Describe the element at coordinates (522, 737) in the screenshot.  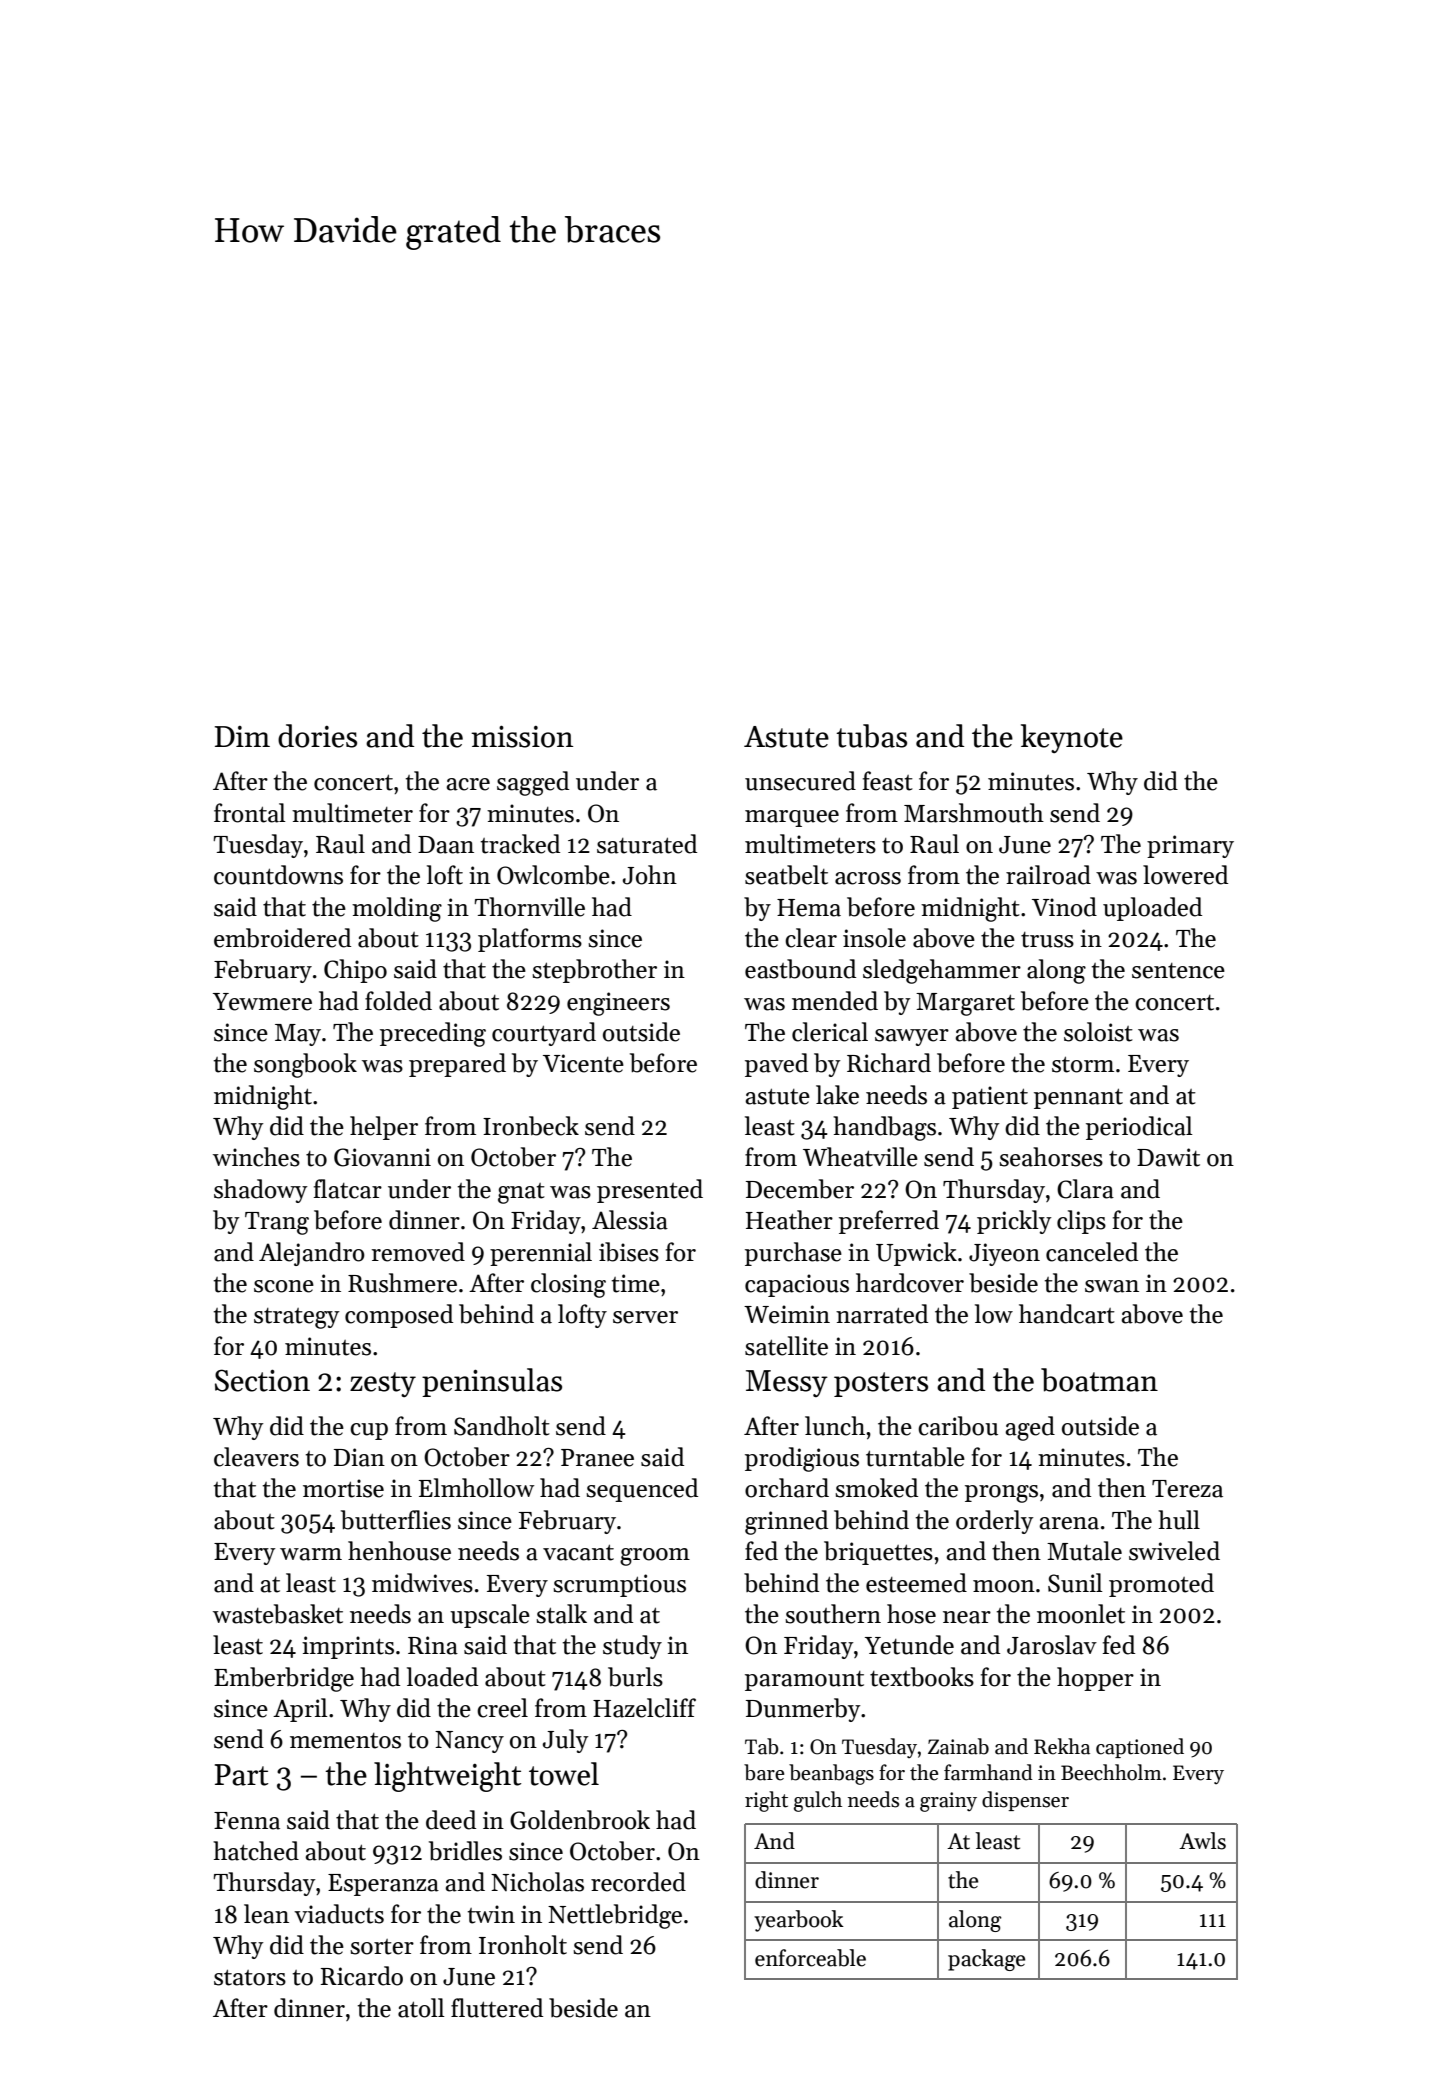
I see `mission` at that location.
